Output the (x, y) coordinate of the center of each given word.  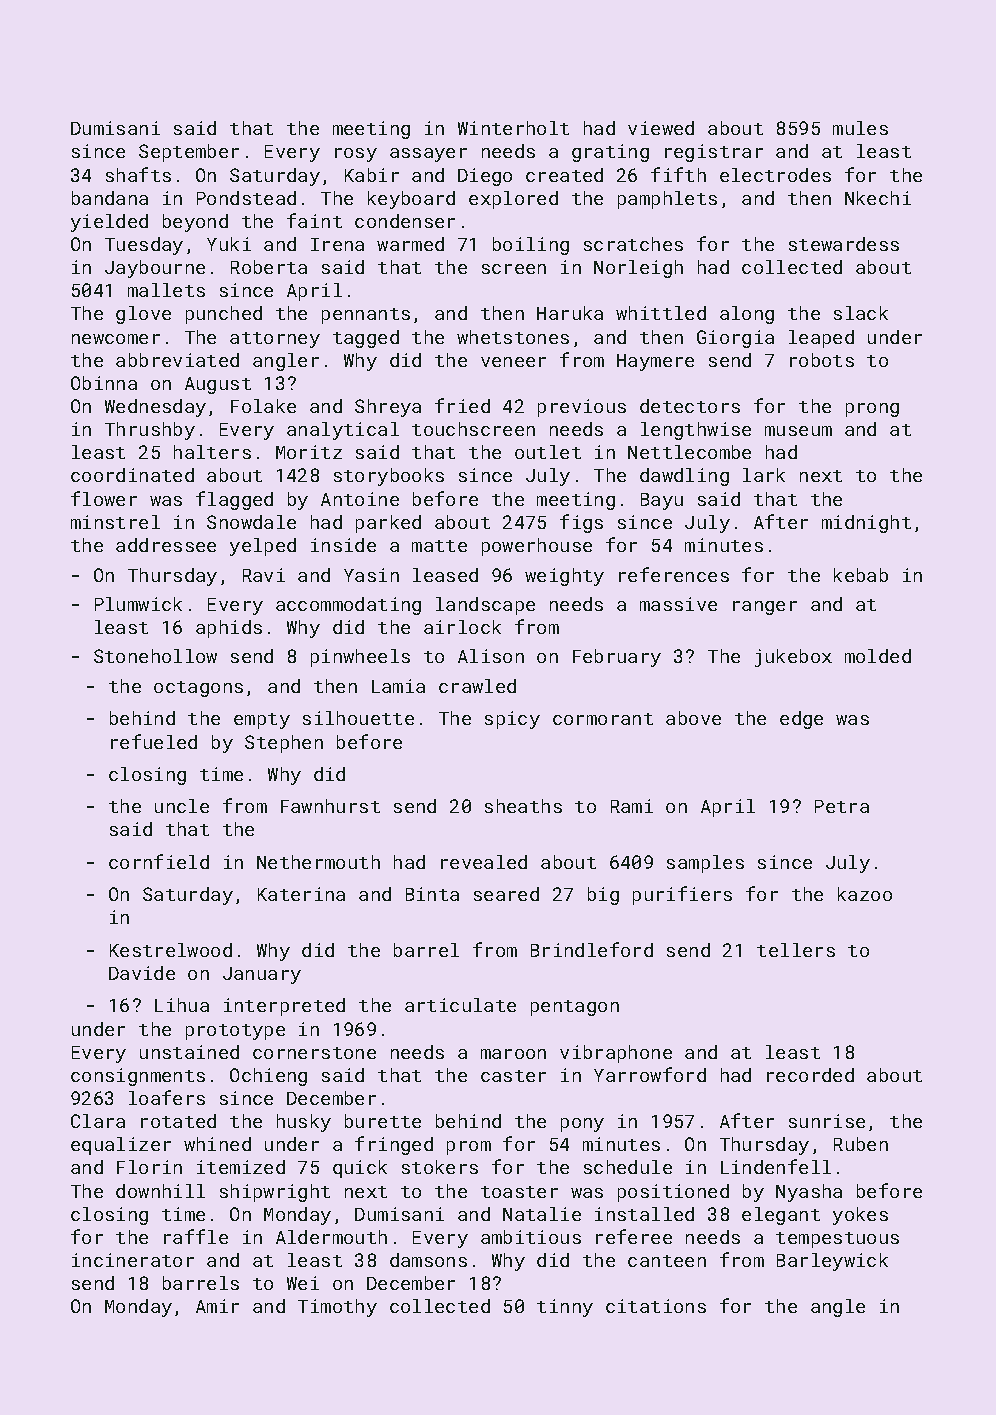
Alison (491, 656)
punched (224, 315)
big (603, 896)
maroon (513, 1054)
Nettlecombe (689, 452)
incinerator (133, 1260)
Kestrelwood (171, 950)
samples (705, 864)
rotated (178, 1121)
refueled (154, 741)
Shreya (388, 408)
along (747, 315)
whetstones (513, 337)
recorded (810, 1075)
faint (314, 220)
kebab (861, 575)
